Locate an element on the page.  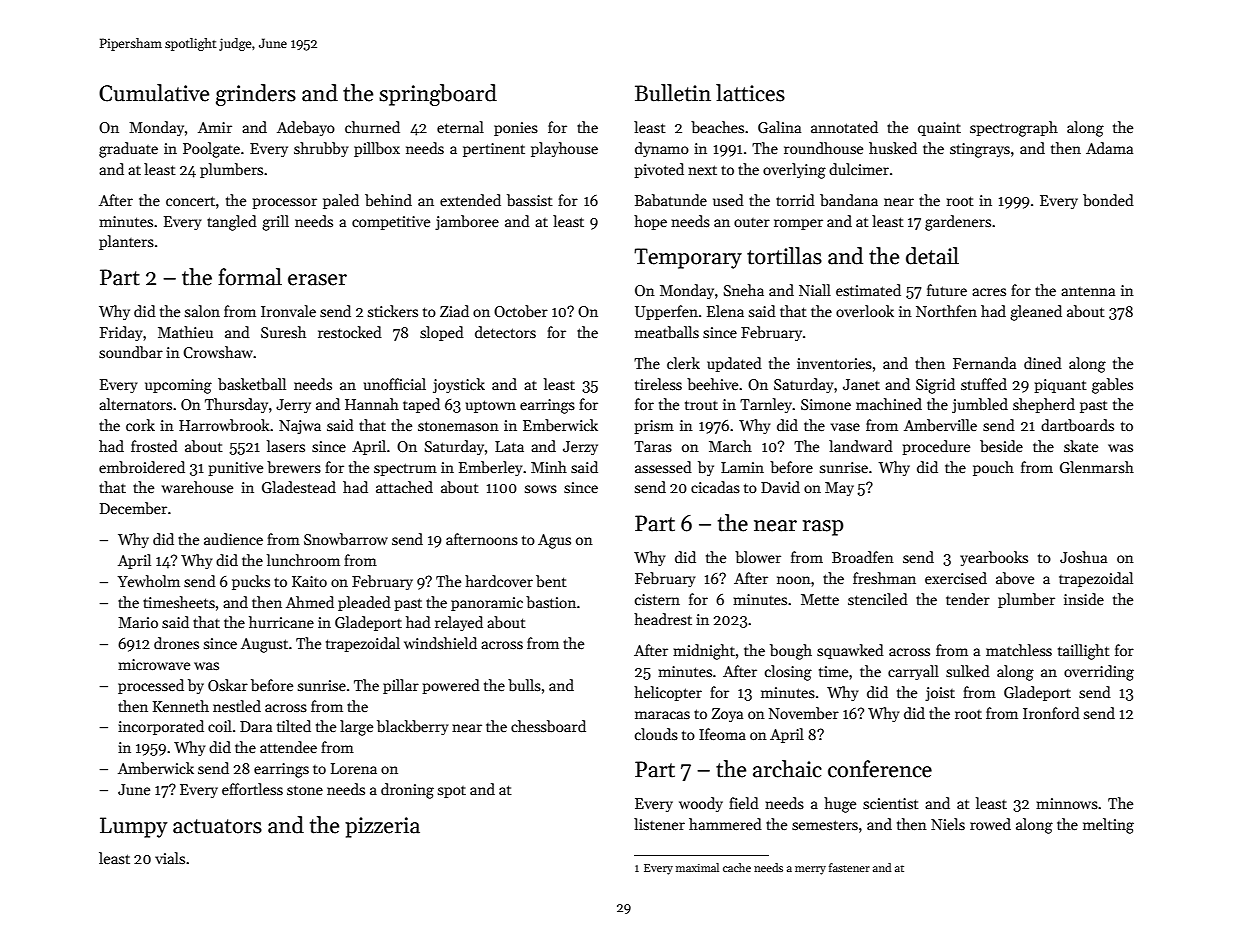
melting is located at coordinates (1108, 826).
